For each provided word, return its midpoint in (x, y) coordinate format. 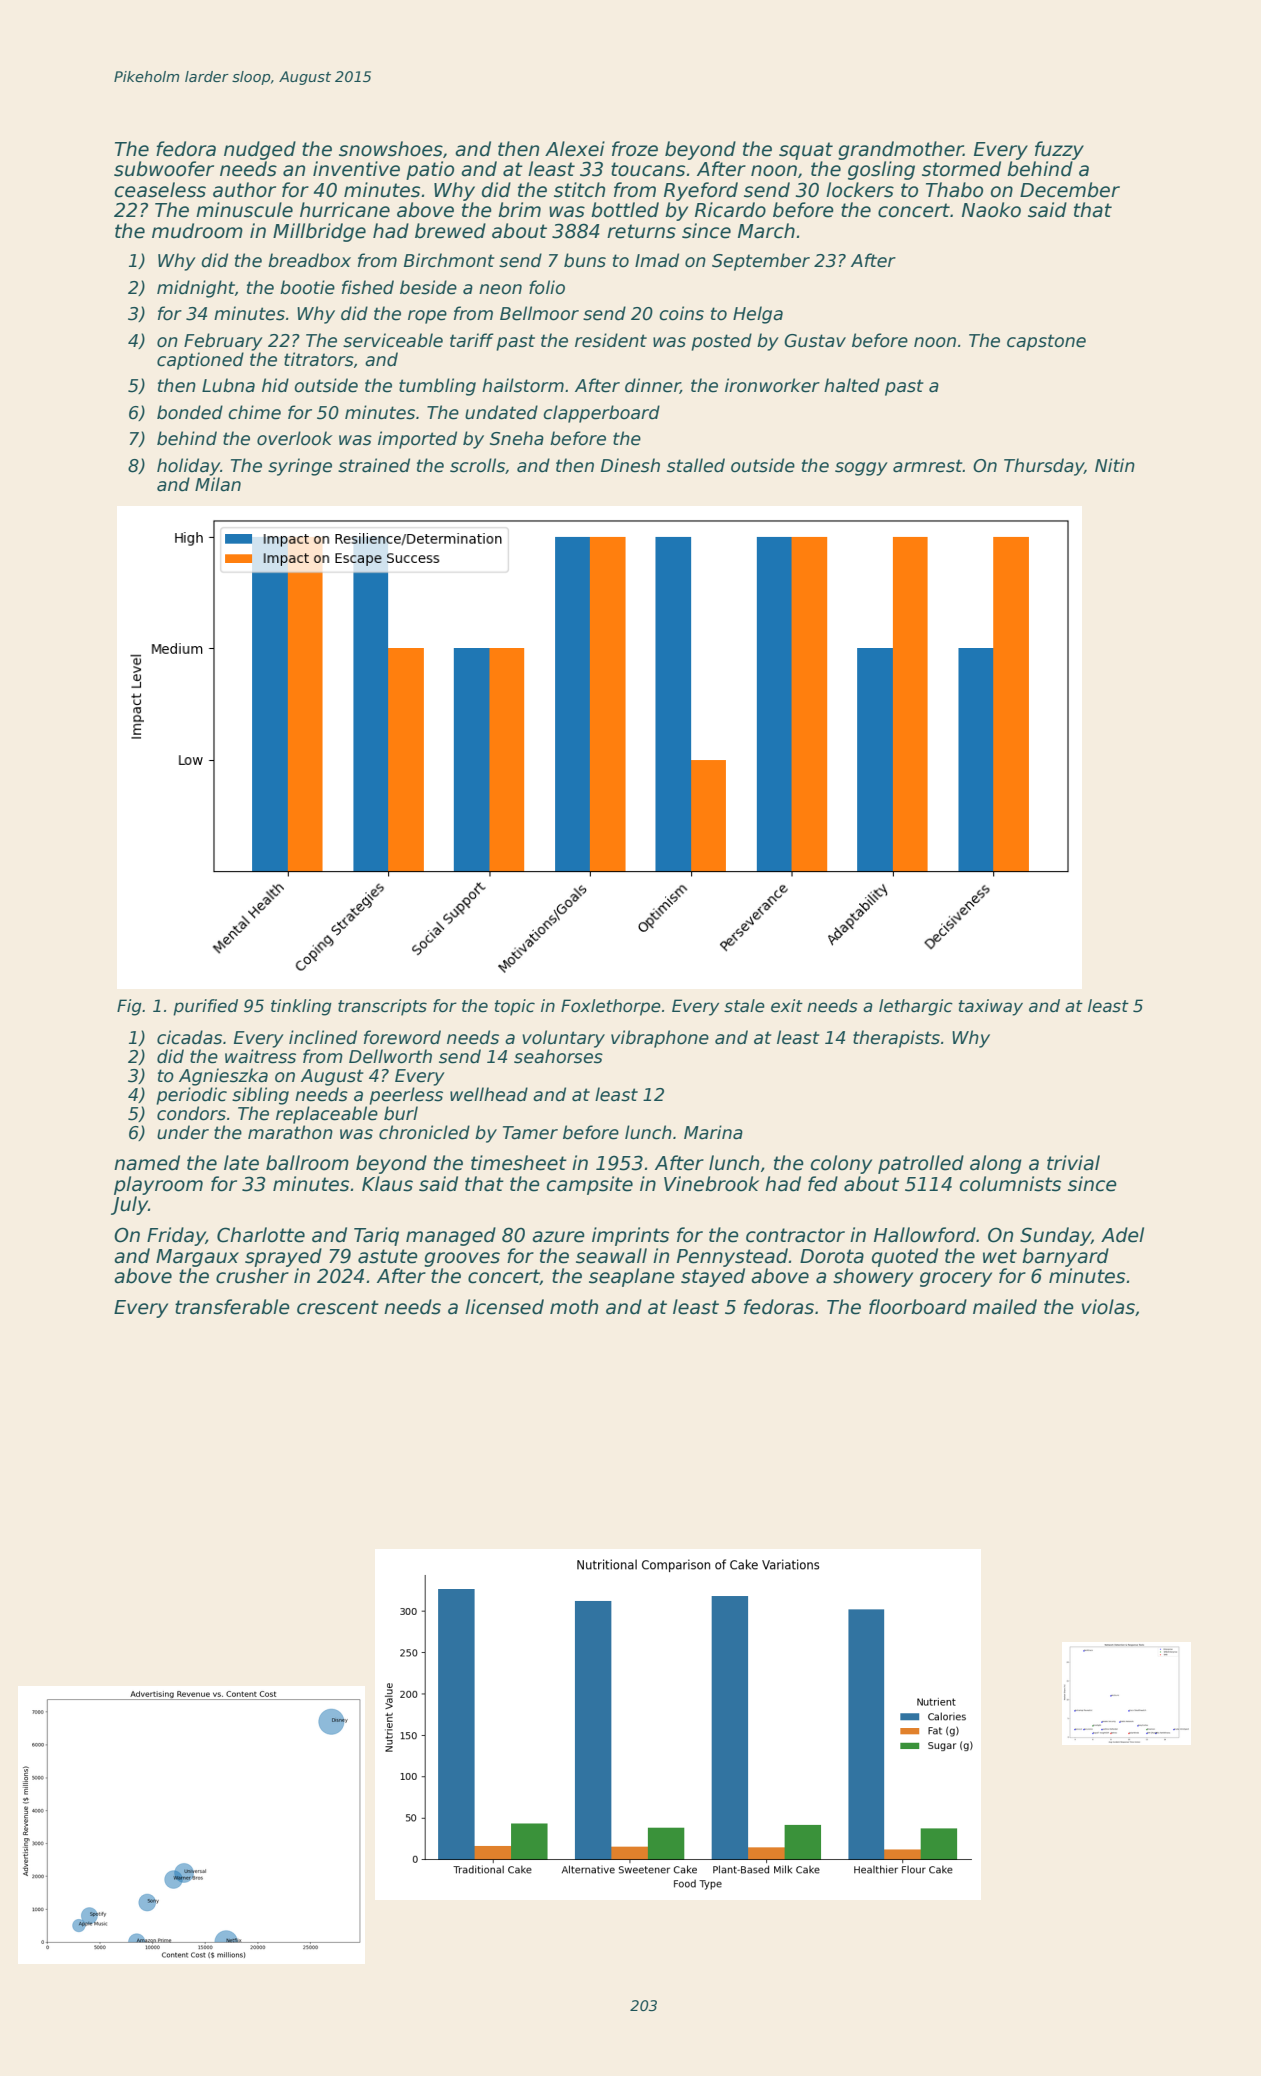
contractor (795, 1235)
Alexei (575, 149)
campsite (590, 1185)
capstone (1046, 342)
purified (205, 1007)
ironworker (772, 385)
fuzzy (1059, 150)
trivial (1073, 1163)
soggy (861, 469)
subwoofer (164, 169)
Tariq (376, 1236)
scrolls (477, 465)
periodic (191, 1096)
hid (275, 385)
